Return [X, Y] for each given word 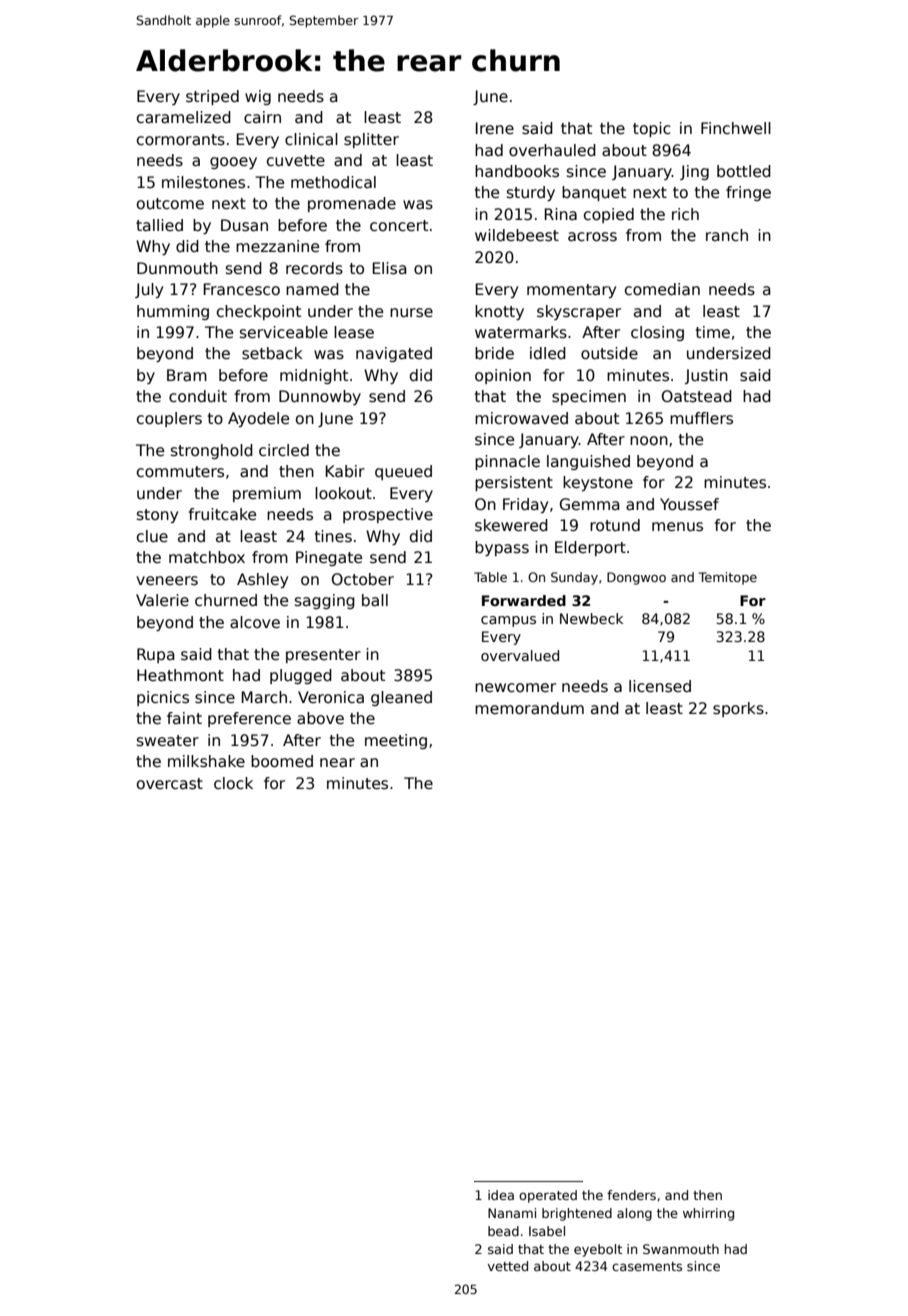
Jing [694, 172]
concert [399, 225]
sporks [738, 709]
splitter [371, 140]
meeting [396, 741]
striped [212, 97]
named [312, 289]
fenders [631, 1195]
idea [501, 1195]
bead [503, 1231]
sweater [168, 740]
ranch [727, 235]
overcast [170, 784]
